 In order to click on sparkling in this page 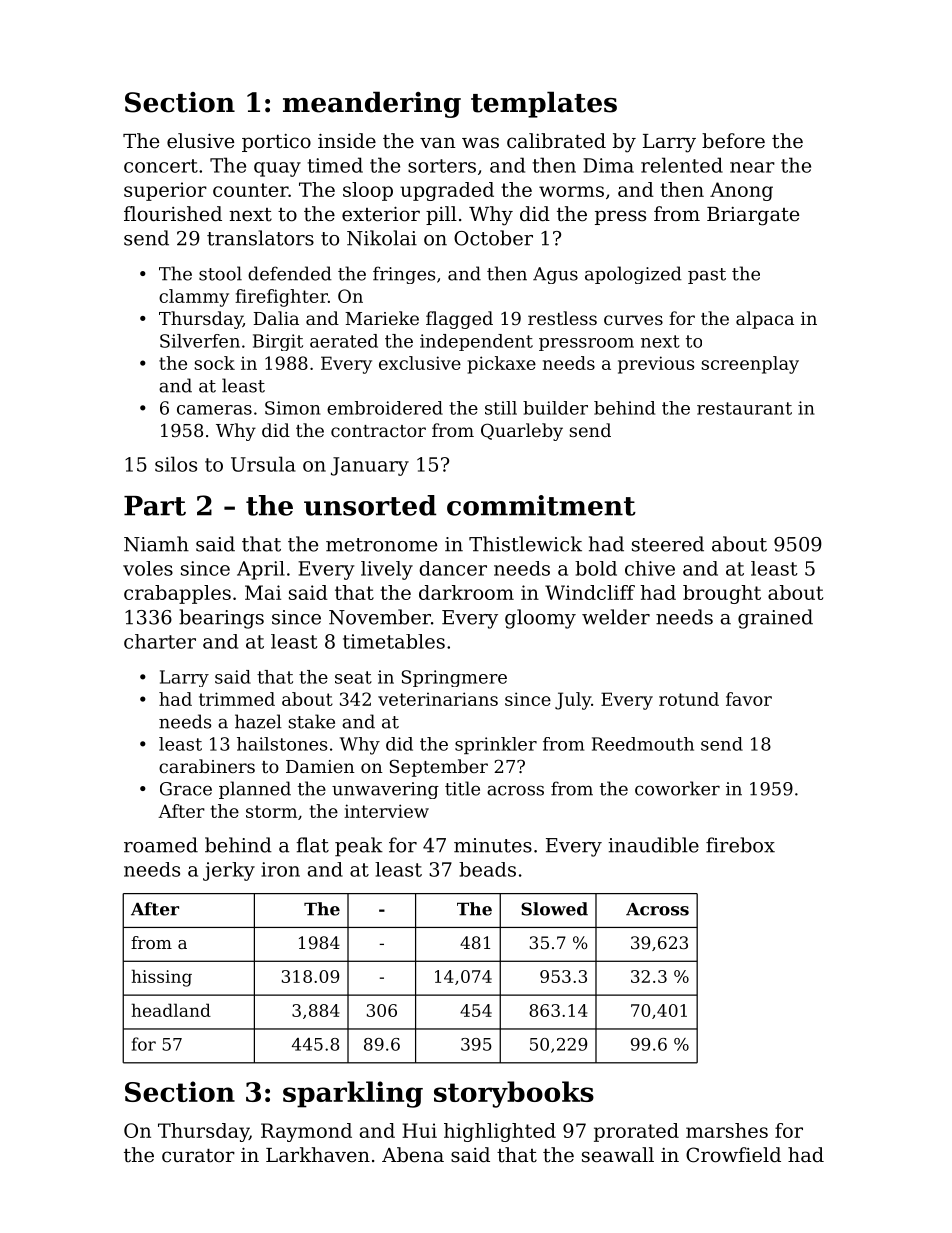, I will do `click(353, 1094)`.
